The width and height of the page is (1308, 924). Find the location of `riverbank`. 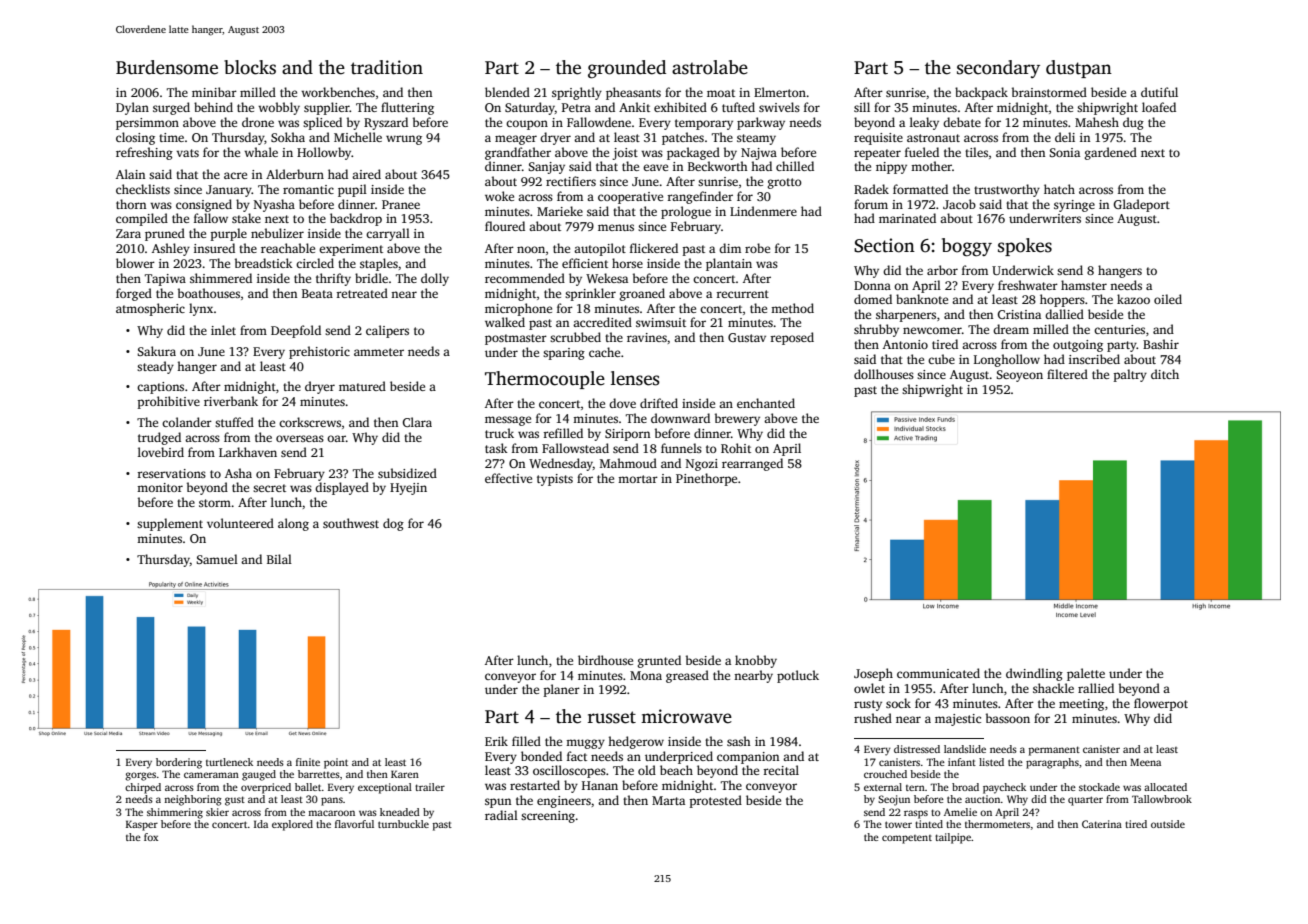

riverbank is located at coordinates (231, 401).
